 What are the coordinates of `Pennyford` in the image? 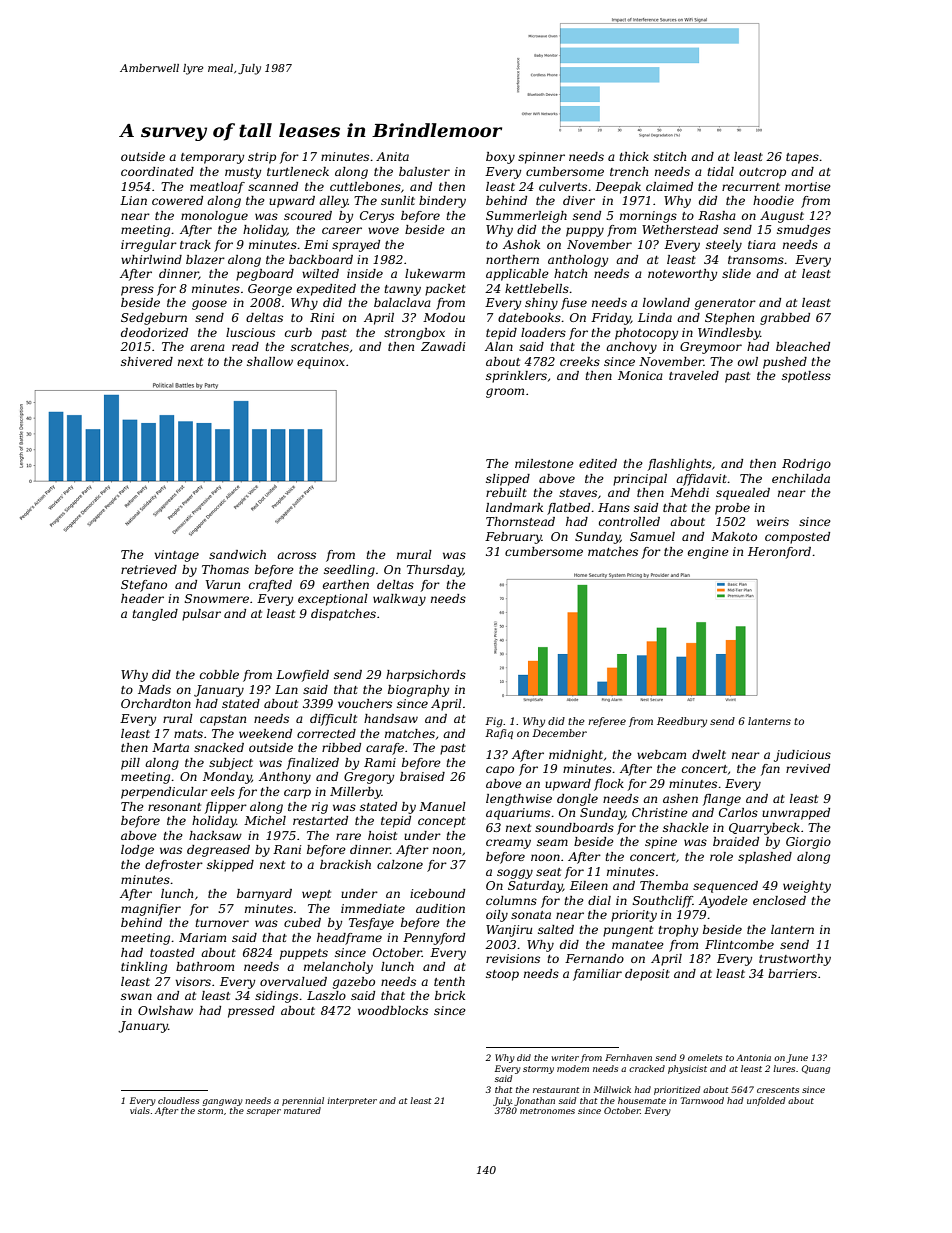 It's located at (434, 939).
